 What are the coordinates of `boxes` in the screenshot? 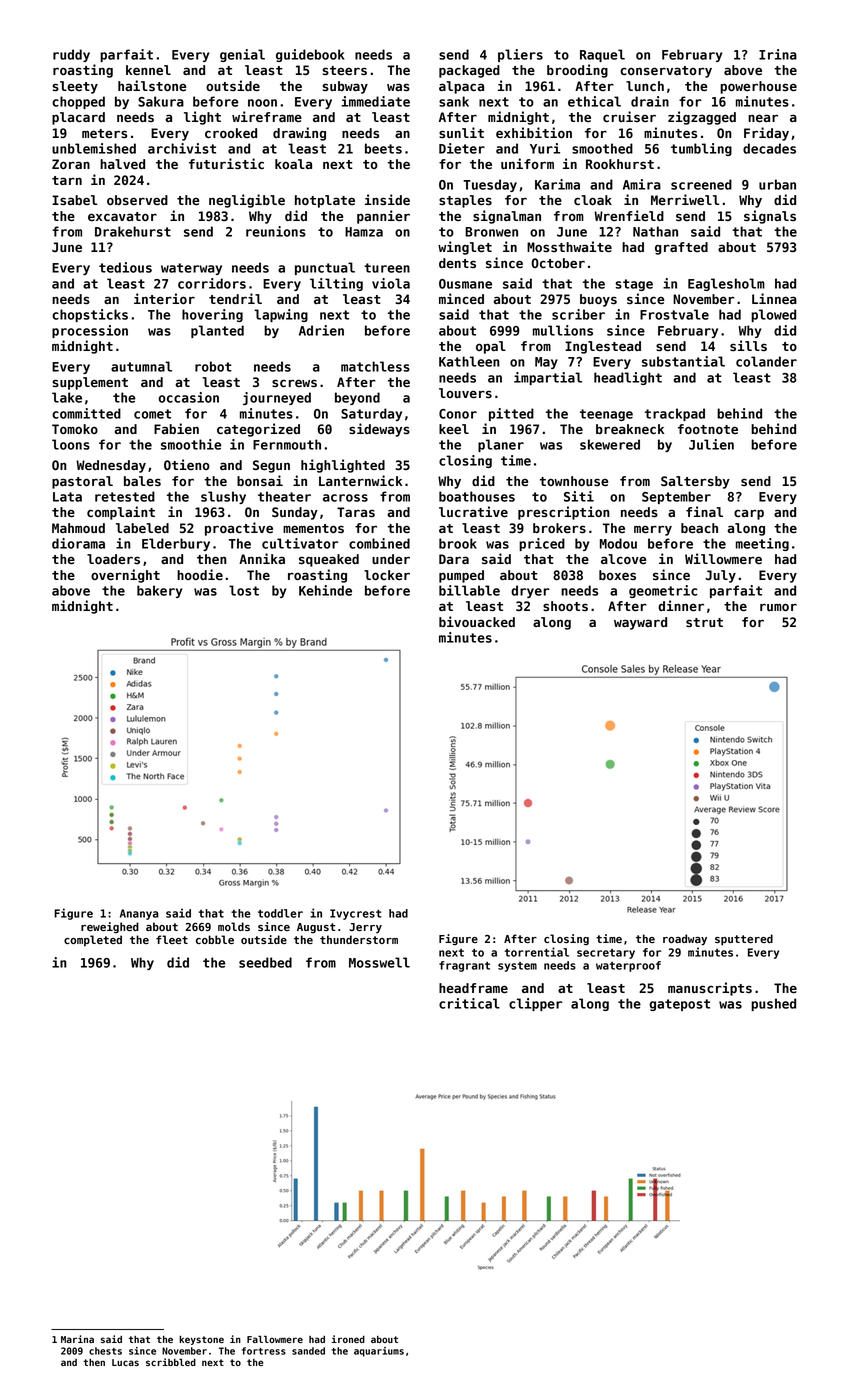 It's located at (617, 575).
